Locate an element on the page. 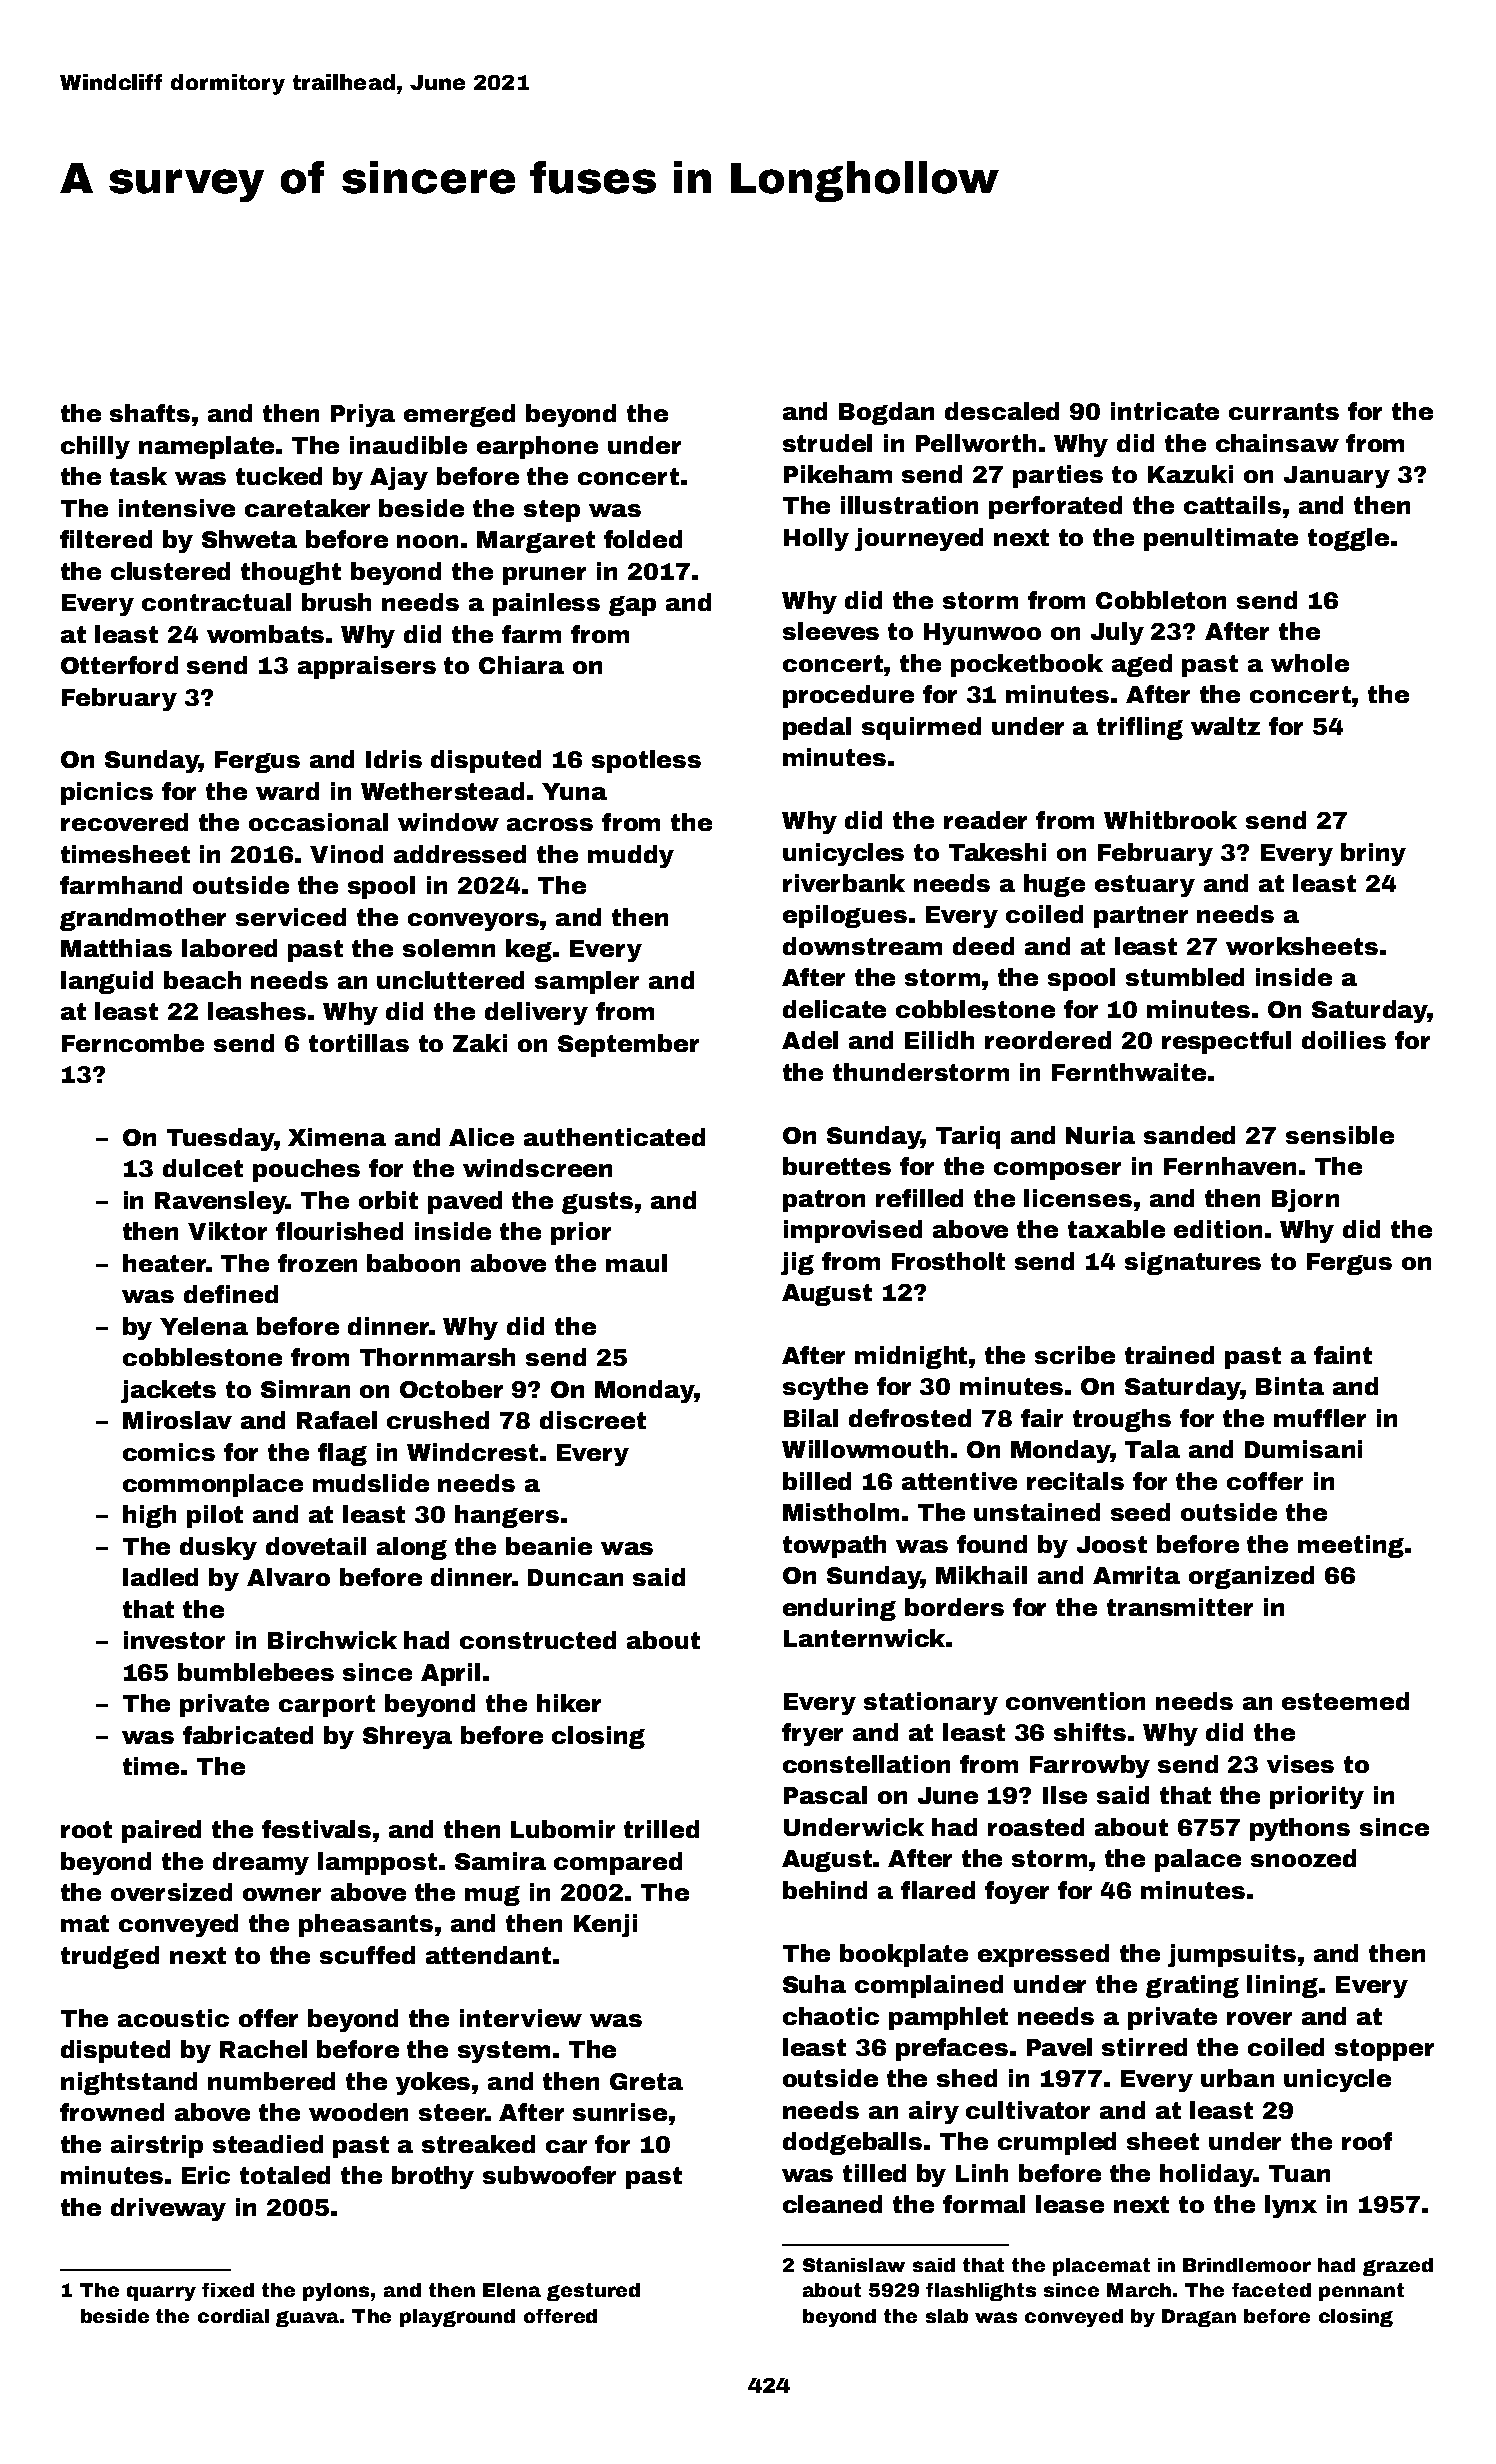 The height and width of the page is (2464, 1496). midnight is located at coordinates (911, 1357).
